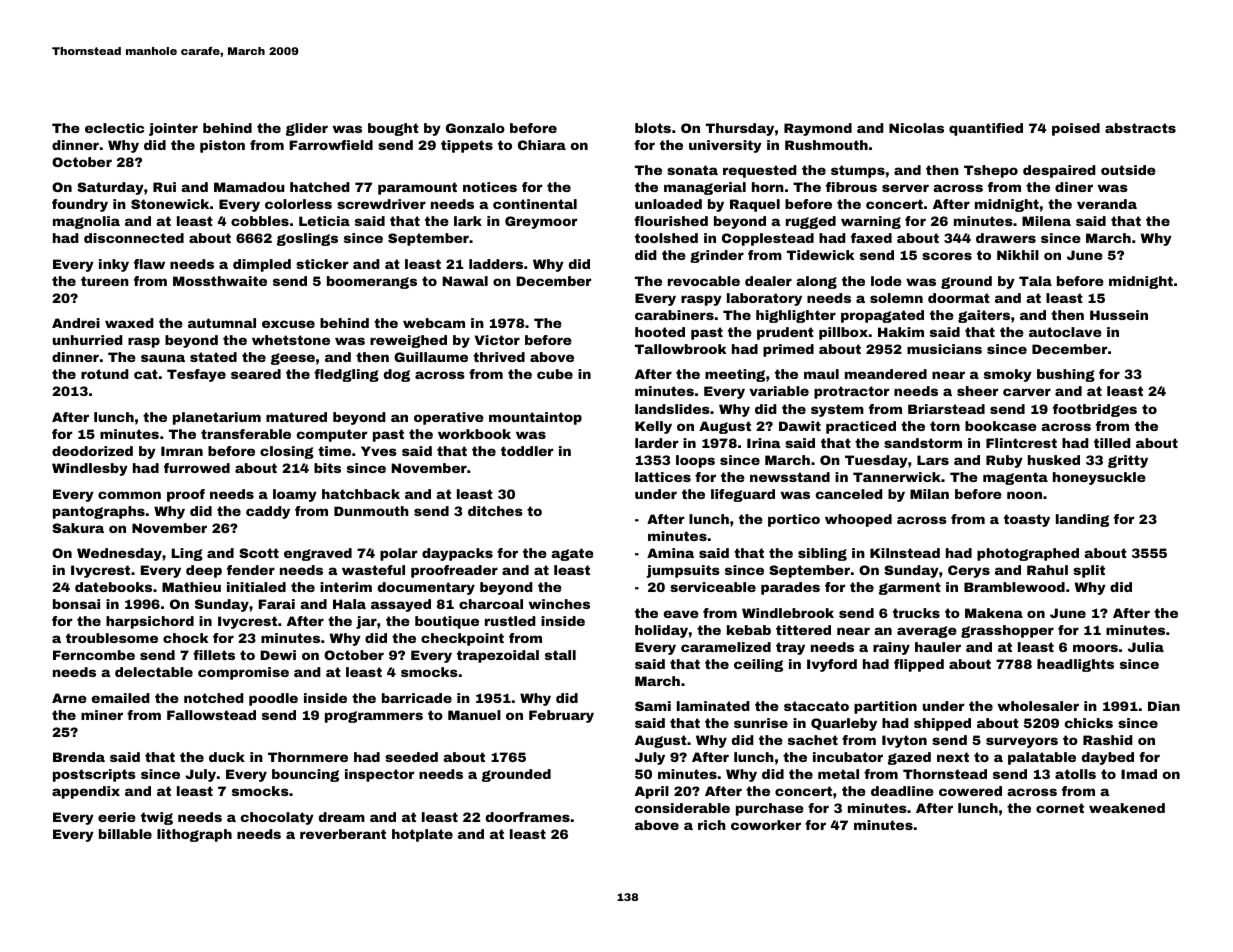  I want to click on outside, so click(1128, 170).
